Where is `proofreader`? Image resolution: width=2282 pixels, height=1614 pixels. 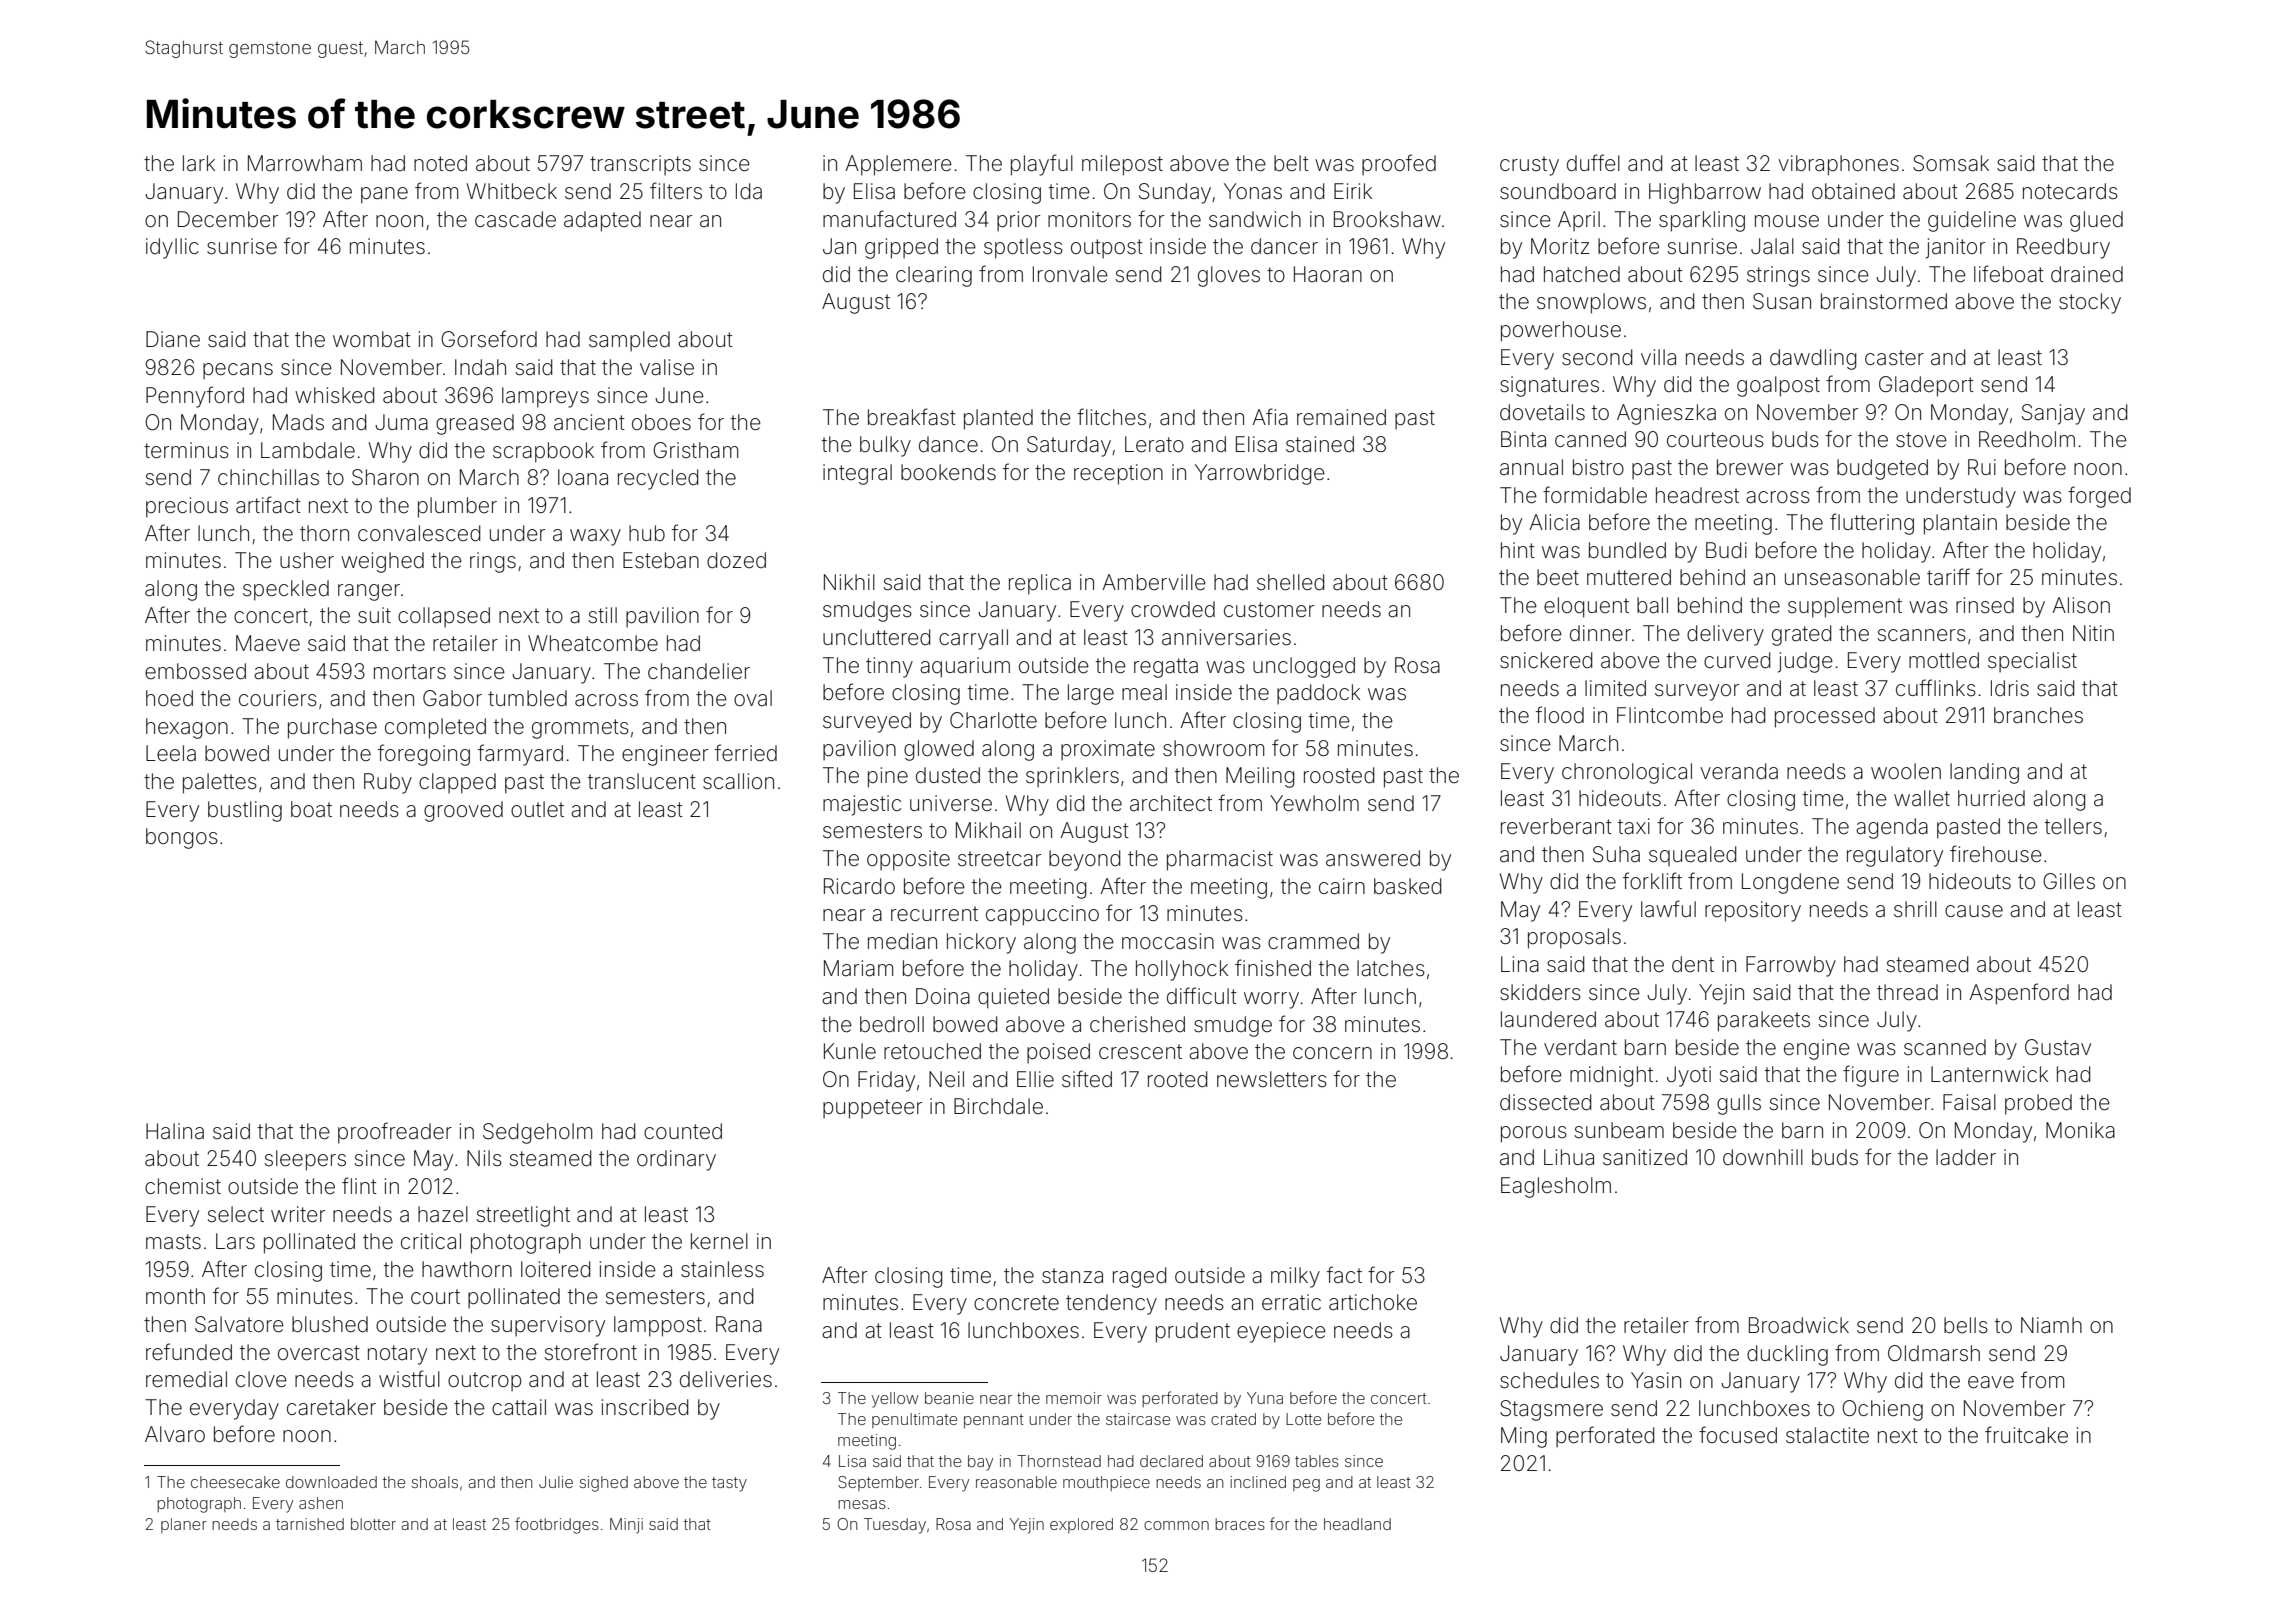 proofreader is located at coordinates (395, 1133).
